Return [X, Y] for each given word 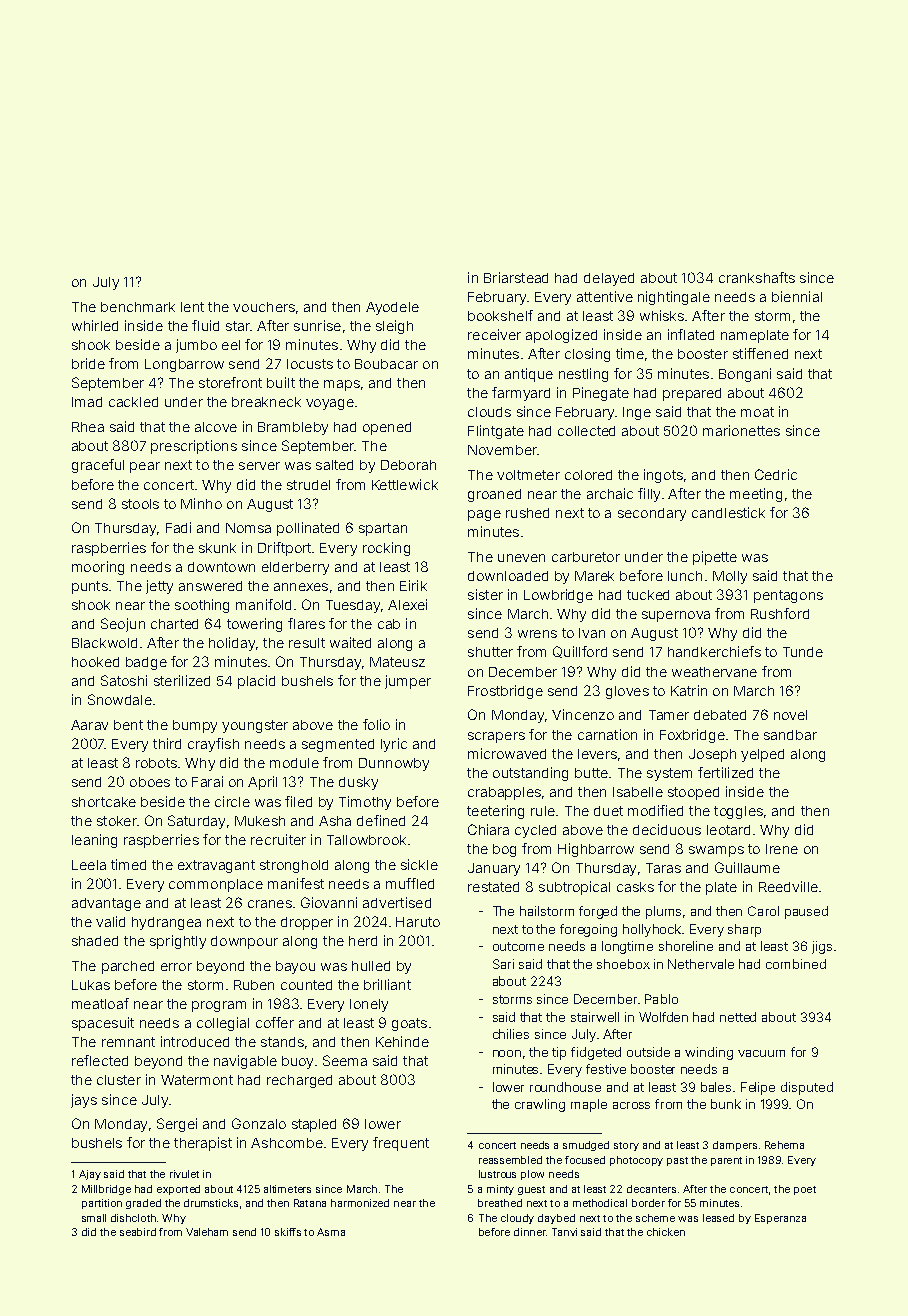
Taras [663, 868]
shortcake [104, 802]
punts [90, 587]
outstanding [530, 774]
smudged [586, 1146]
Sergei [177, 1125]
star [238, 326]
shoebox [623, 964]
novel [790, 715]
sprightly [178, 942]
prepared [692, 394]
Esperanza [780, 1219]
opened [387, 428]
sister [485, 594]
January [494, 869]
